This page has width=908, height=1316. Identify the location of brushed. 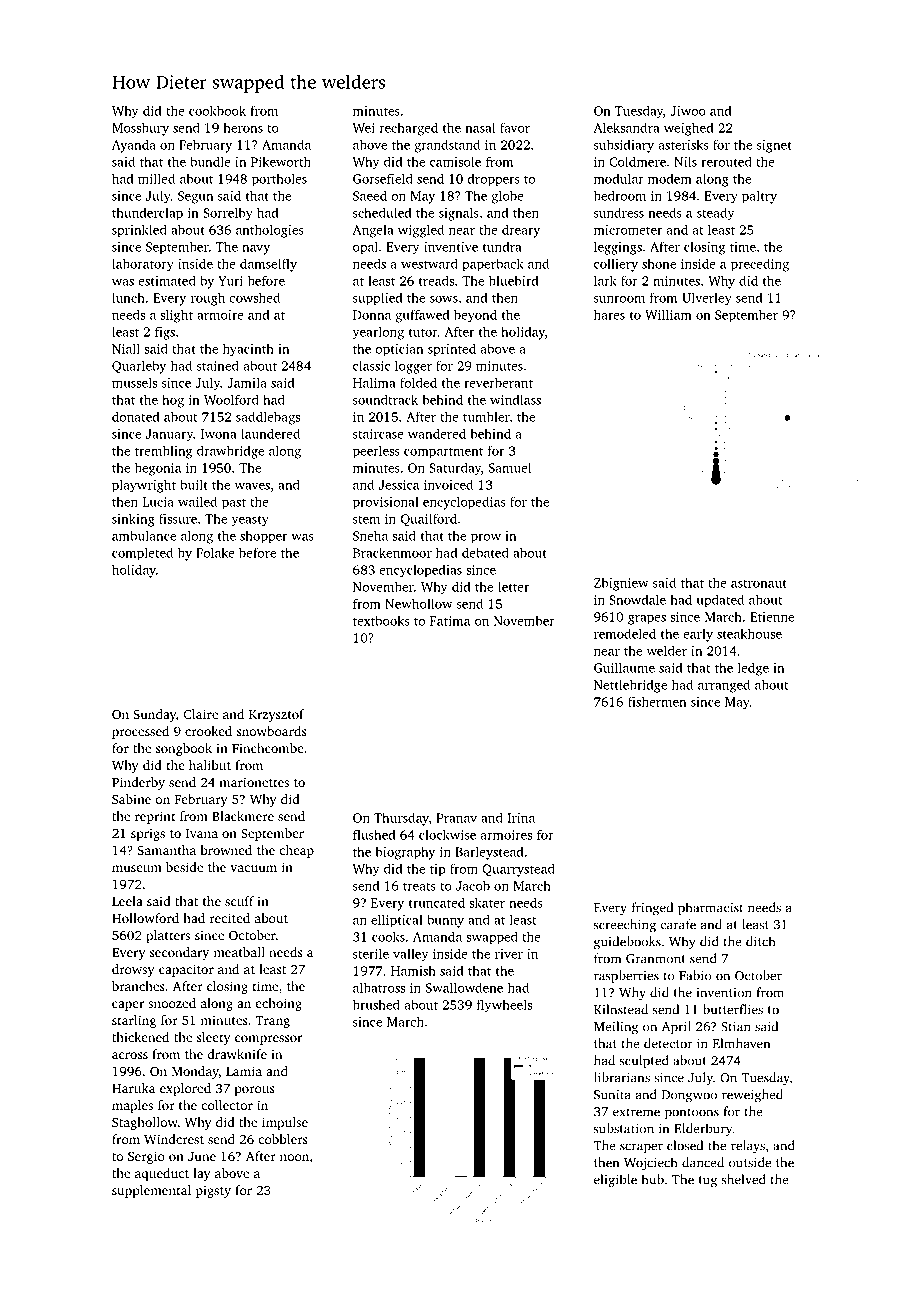
(376, 1004).
